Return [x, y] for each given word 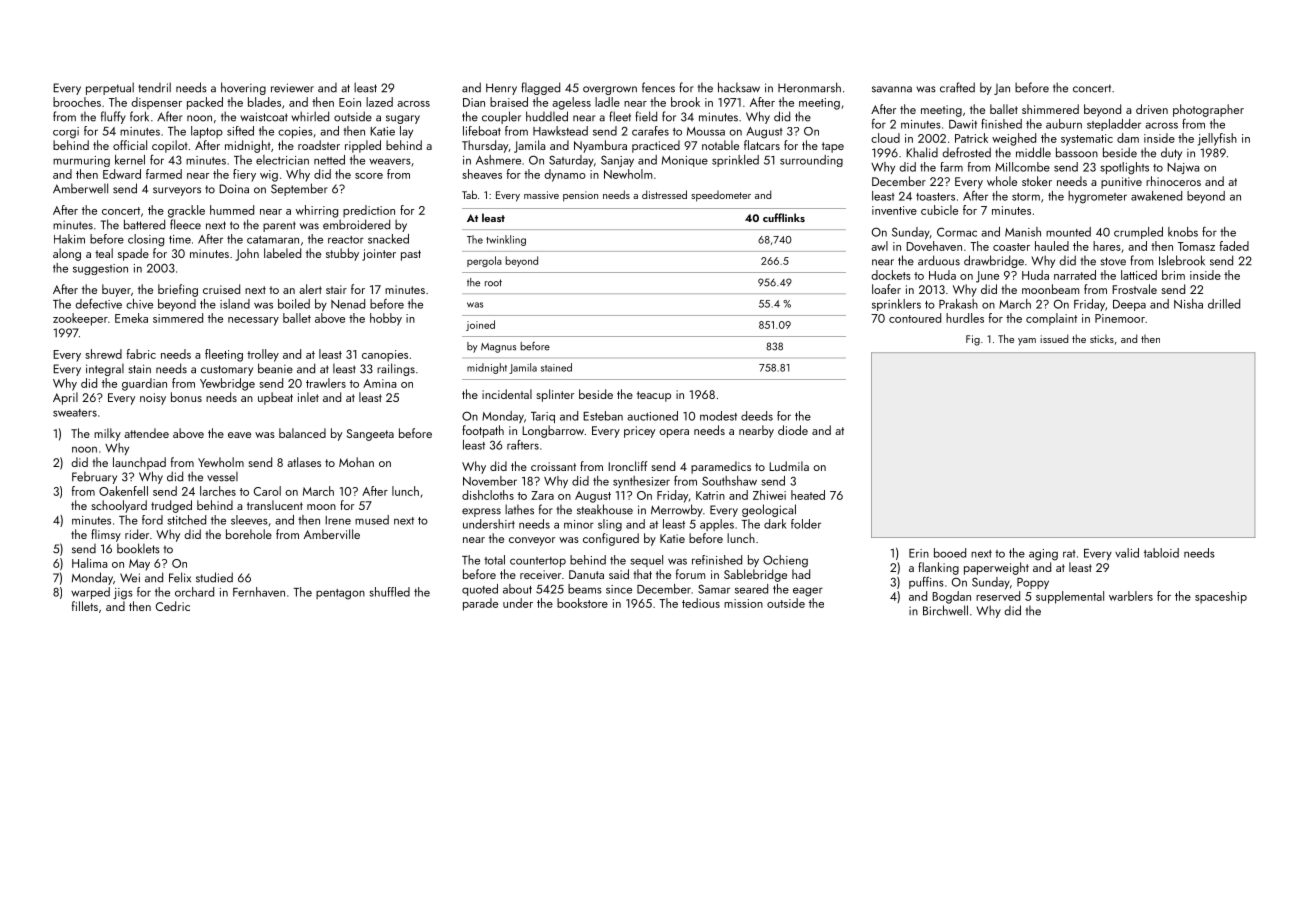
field [646, 116]
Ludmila [789, 466]
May [139, 565]
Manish [1023, 232]
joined [480, 325]
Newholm [628, 174]
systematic [1087, 140]
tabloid [1161, 553]
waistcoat [264, 117]
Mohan [356, 462]
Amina [379, 383]
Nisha [1188, 304]
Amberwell [80, 188]
